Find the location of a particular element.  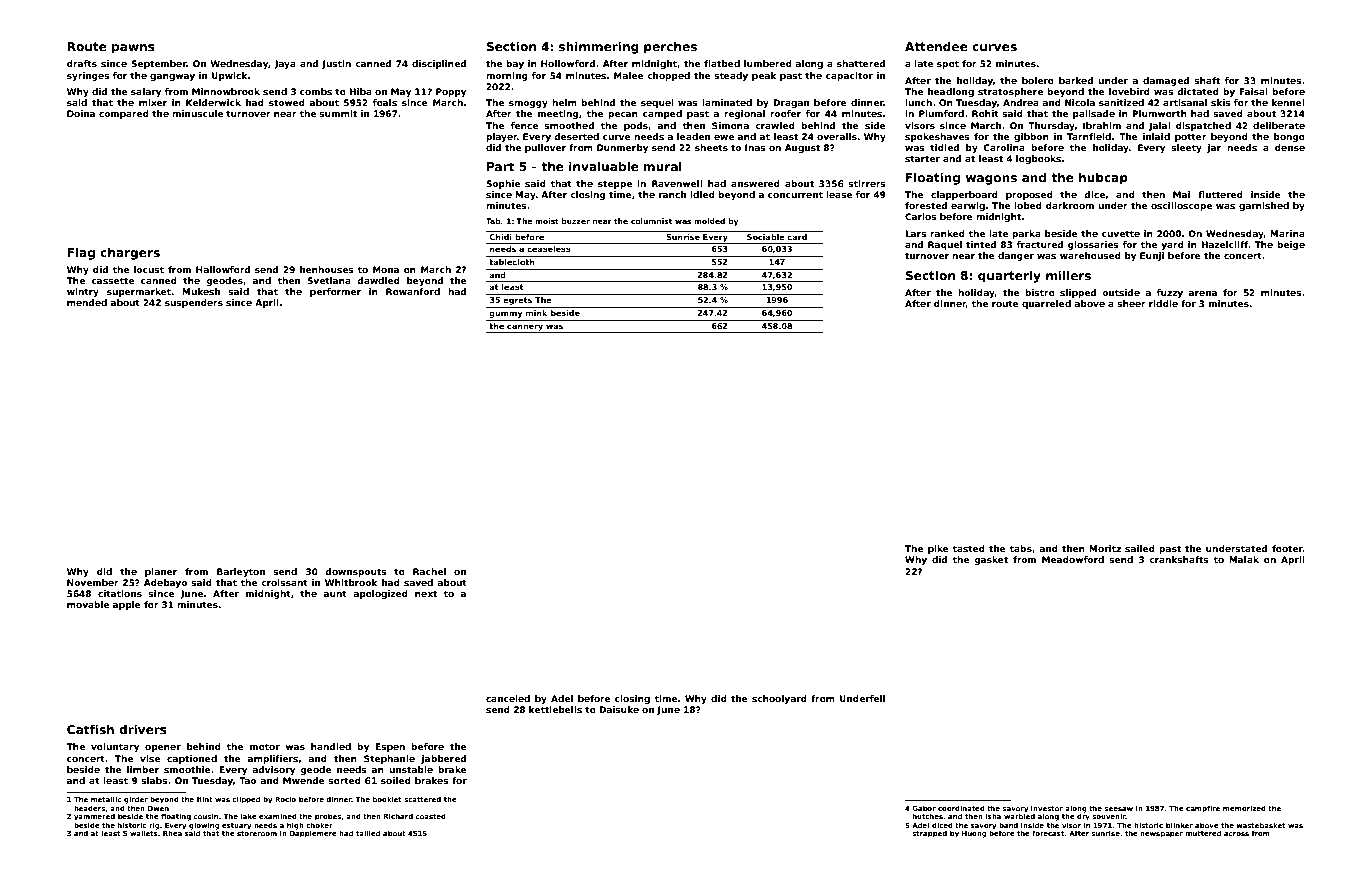

Nicola is located at coordinates (1080, 102).
